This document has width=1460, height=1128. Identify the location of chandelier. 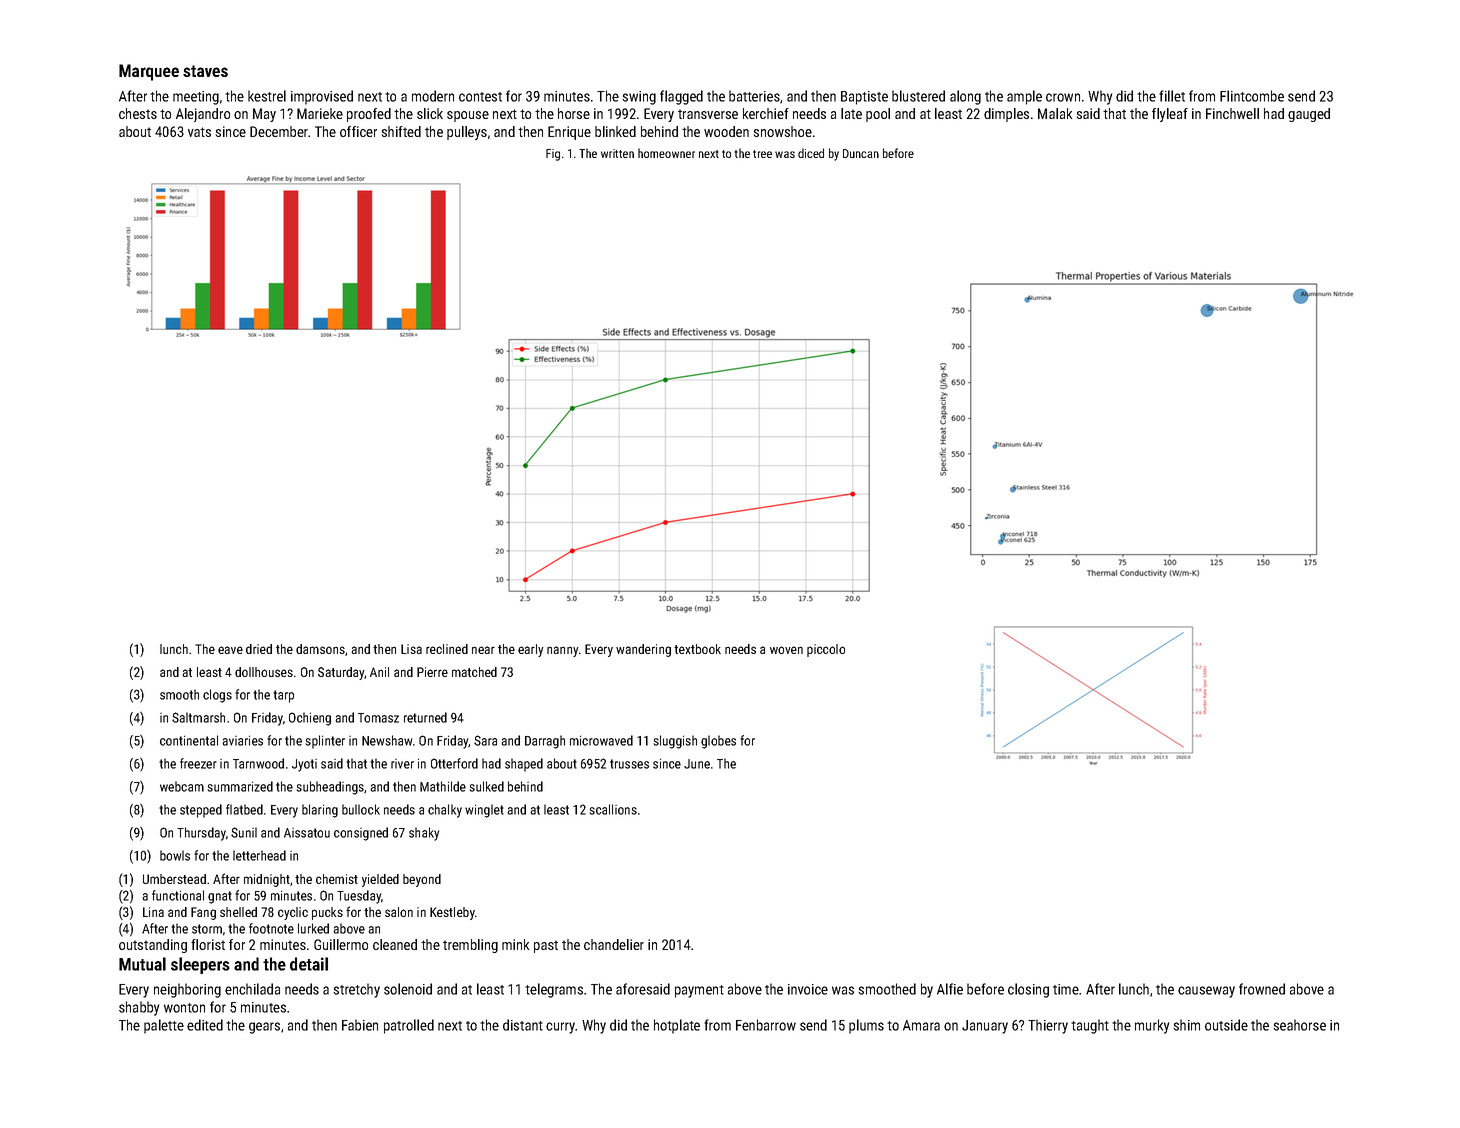
(614, 944).
